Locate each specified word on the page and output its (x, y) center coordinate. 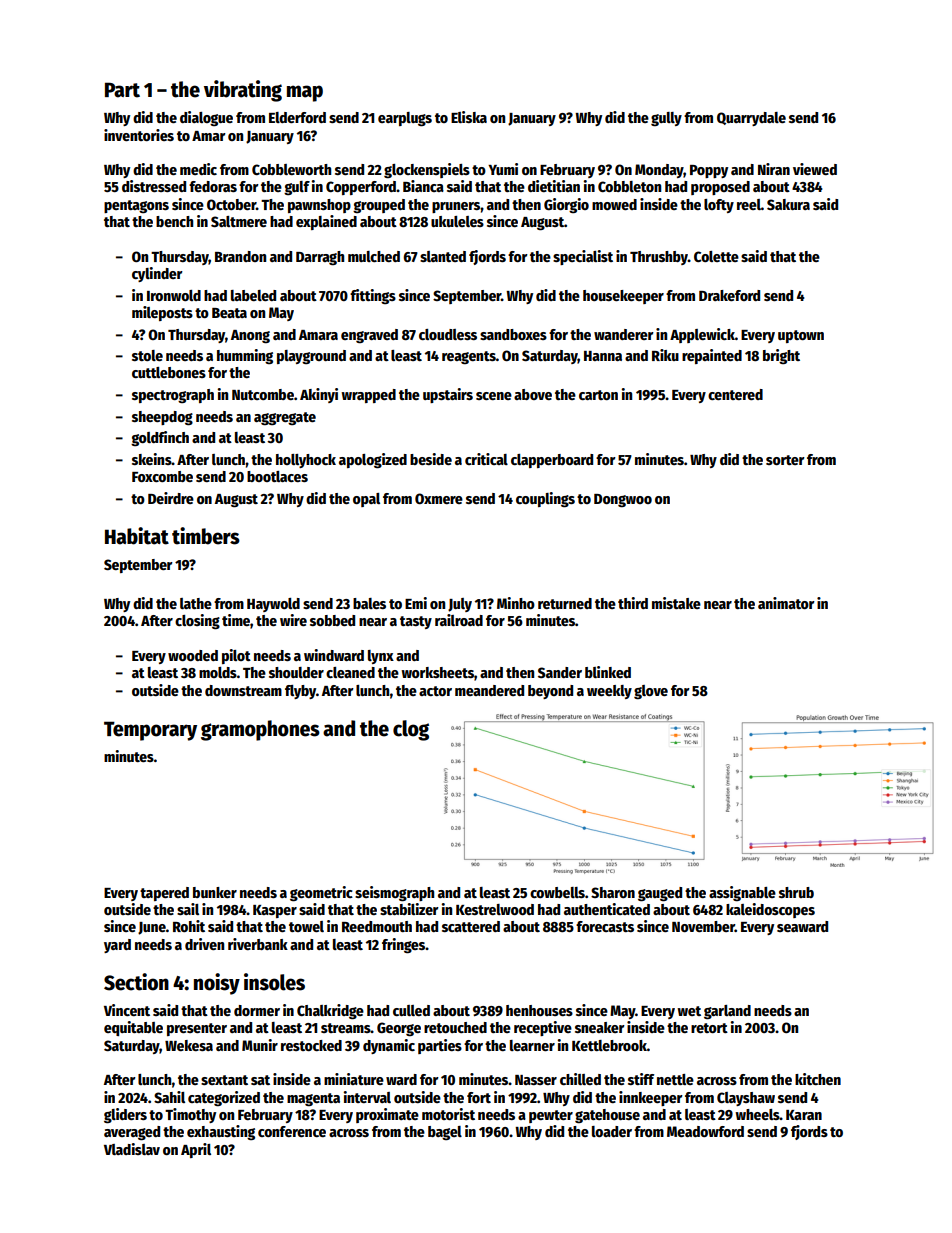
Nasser (536, 1080)
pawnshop (319, 206)
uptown (801, 336)
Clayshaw (746, 1099)
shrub (796, 892)
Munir (260, 1045)
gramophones (260, 730)
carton (598, 395)
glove (651, 692)
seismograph (394, 894)
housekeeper (623, 297)
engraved (369, 336)
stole (147, 355)
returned (565, 603)
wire (293, 620)
